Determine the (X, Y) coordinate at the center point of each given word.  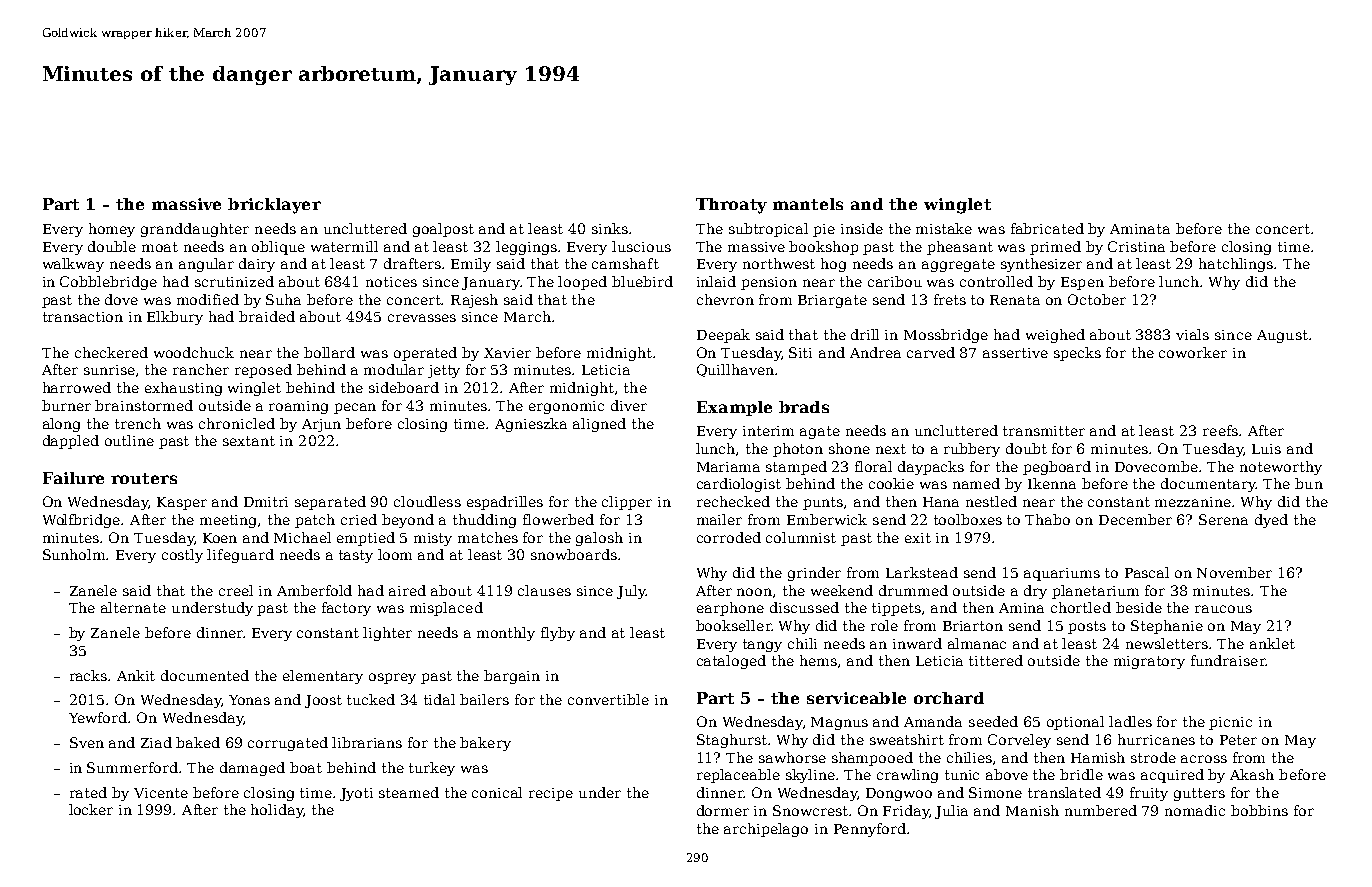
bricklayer (274, 206)
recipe (551, 794)
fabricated (1047, 228)
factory (346, 609)
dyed (1271, 521)
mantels (808, 204)
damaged (252, 769)
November (1234, 572)
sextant (249, 441)
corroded (729, 537)
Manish (1032, 810)
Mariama (728, 467)
